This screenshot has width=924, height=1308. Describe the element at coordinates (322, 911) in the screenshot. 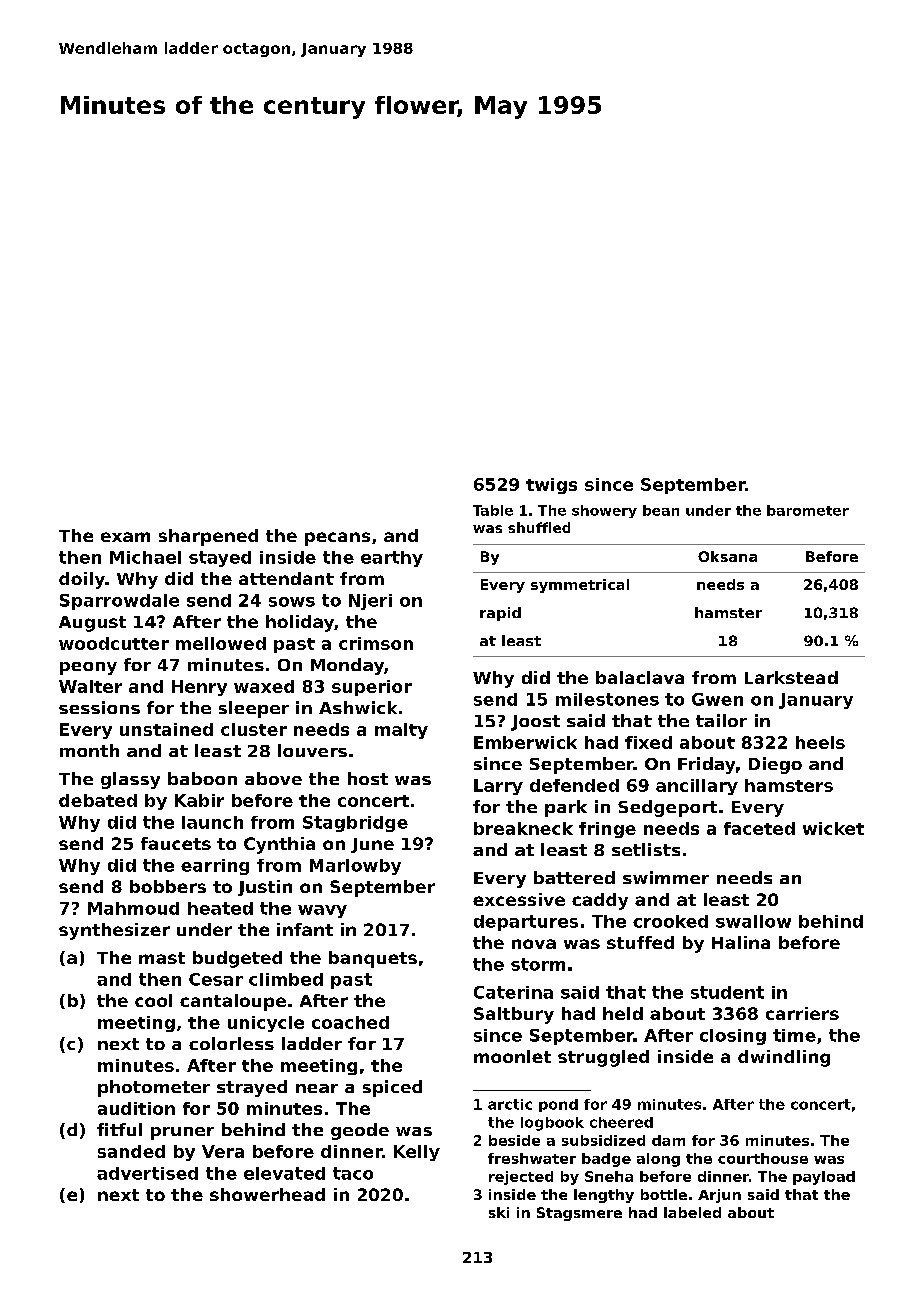

I see `wavy` at that location.
